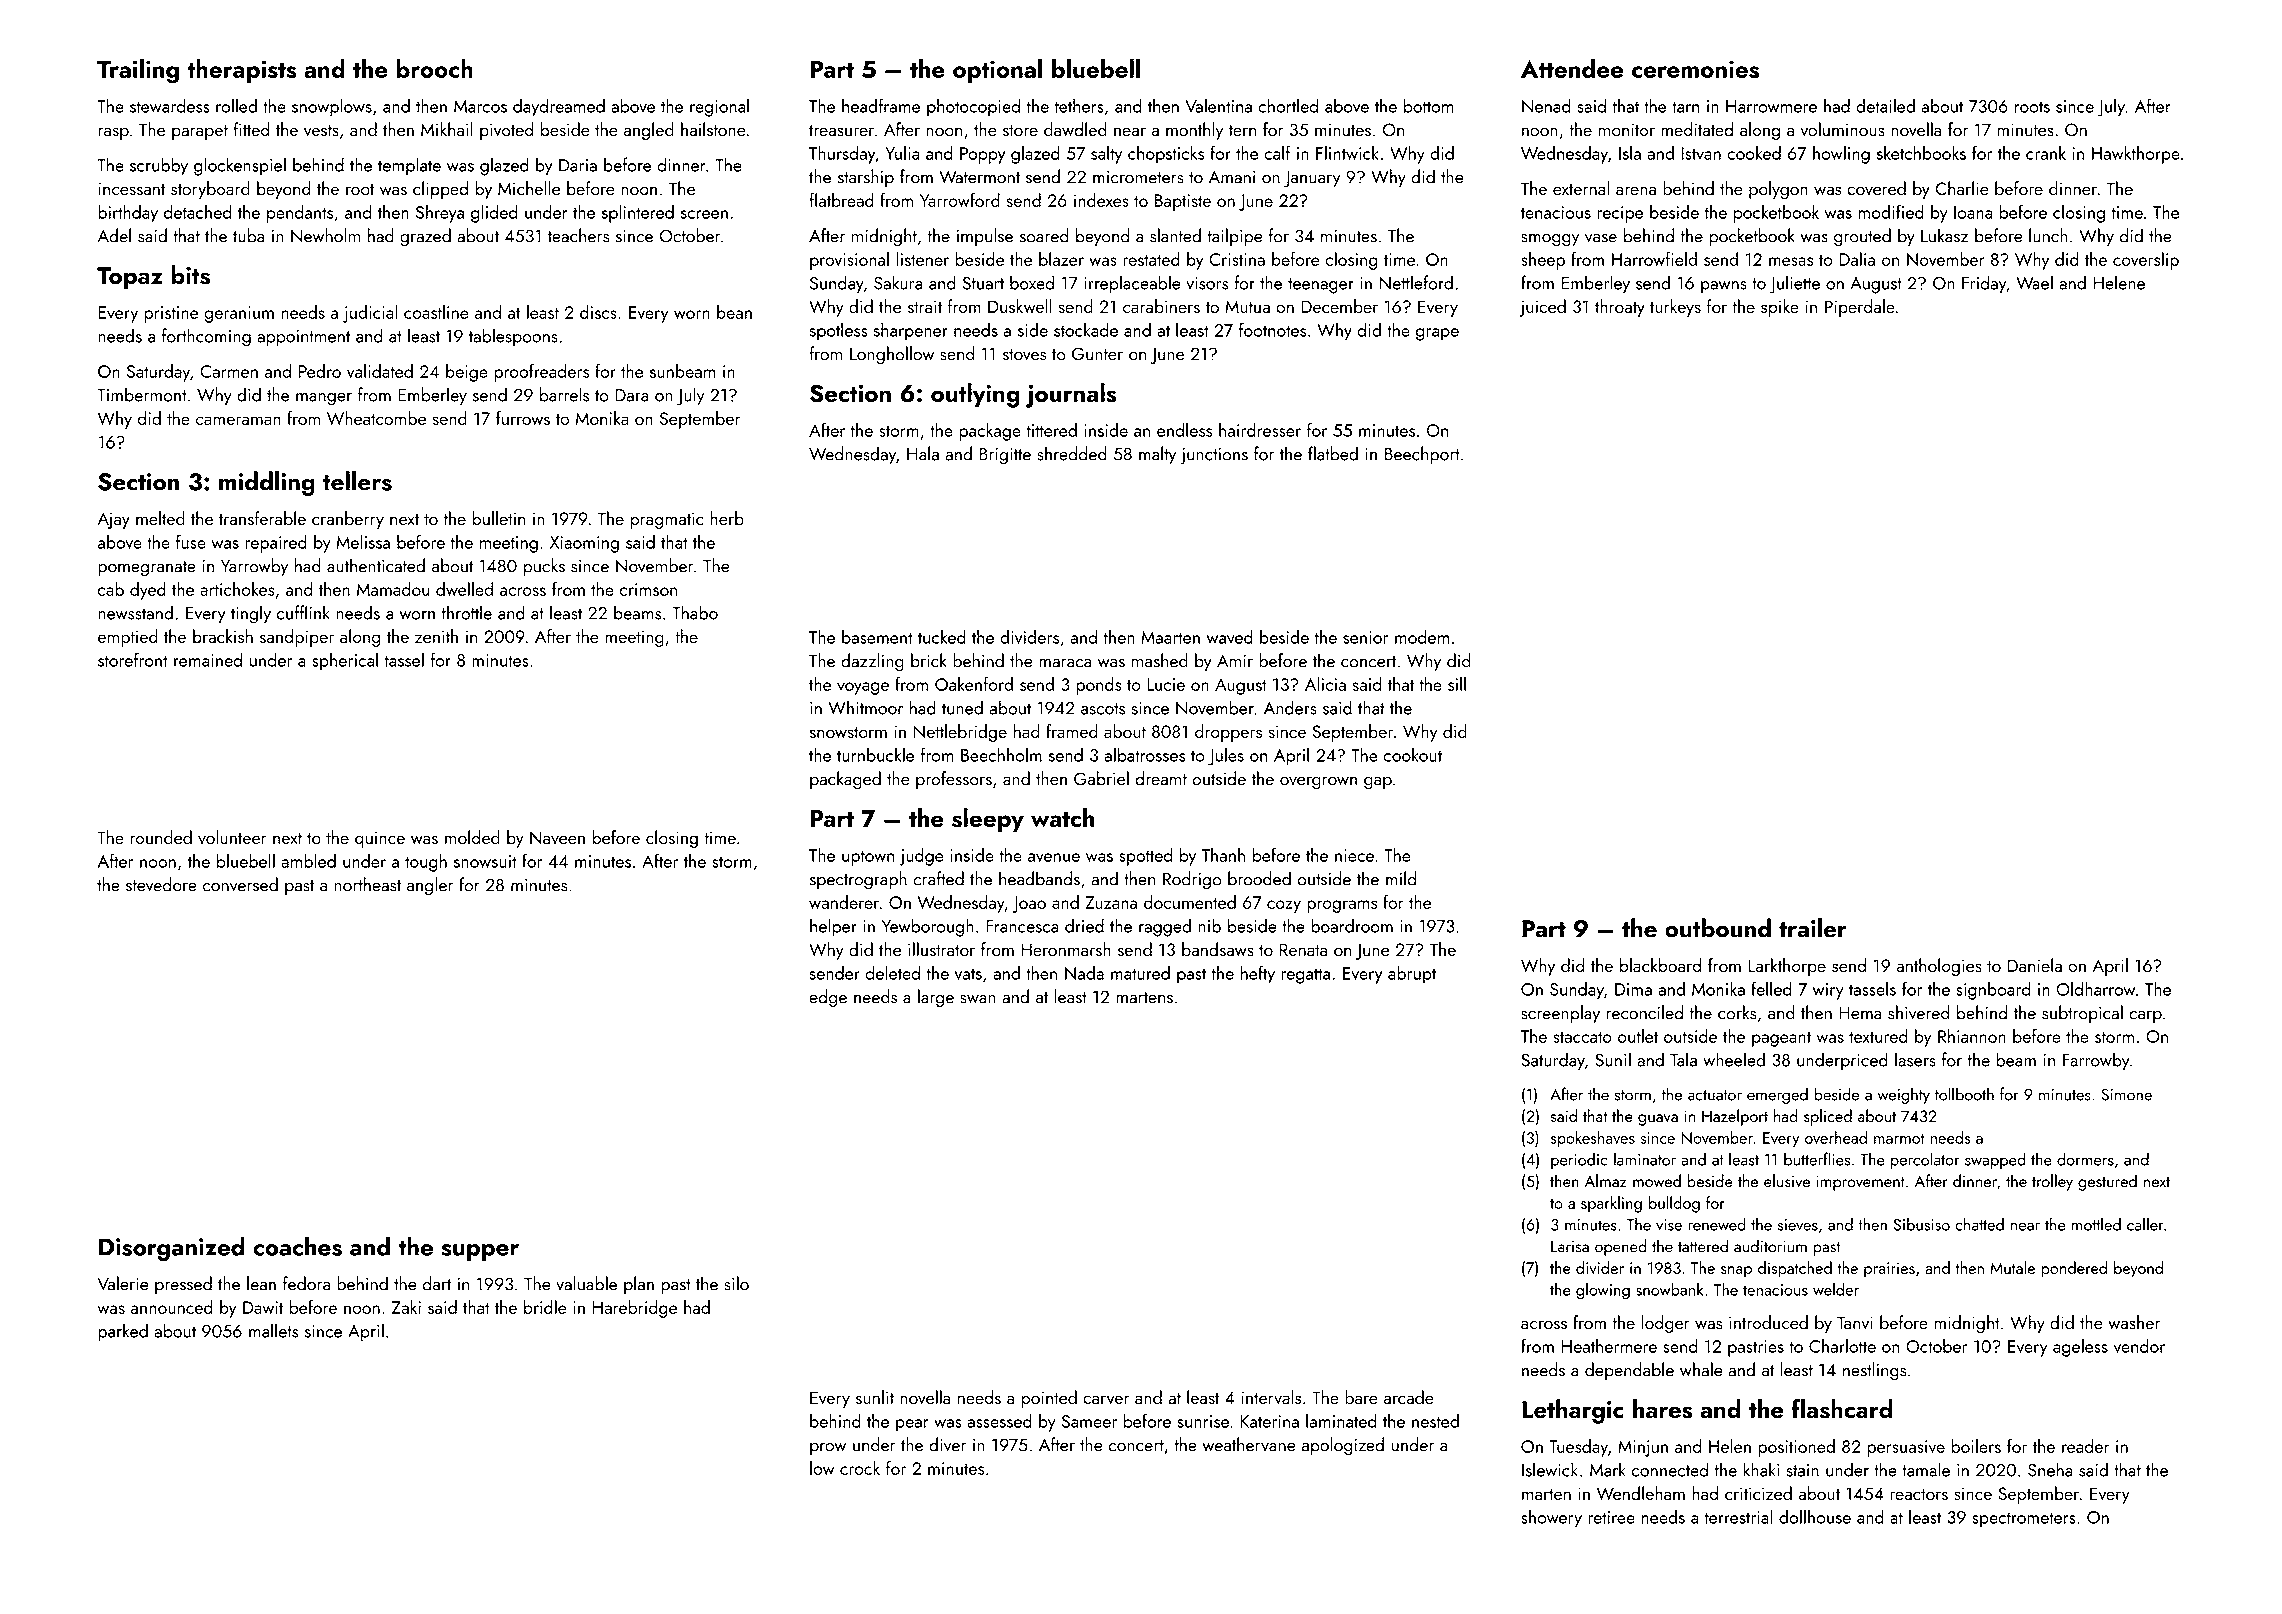  Describe the element at coordinates (345, 661) in the document. I see `spherical` at that location.
